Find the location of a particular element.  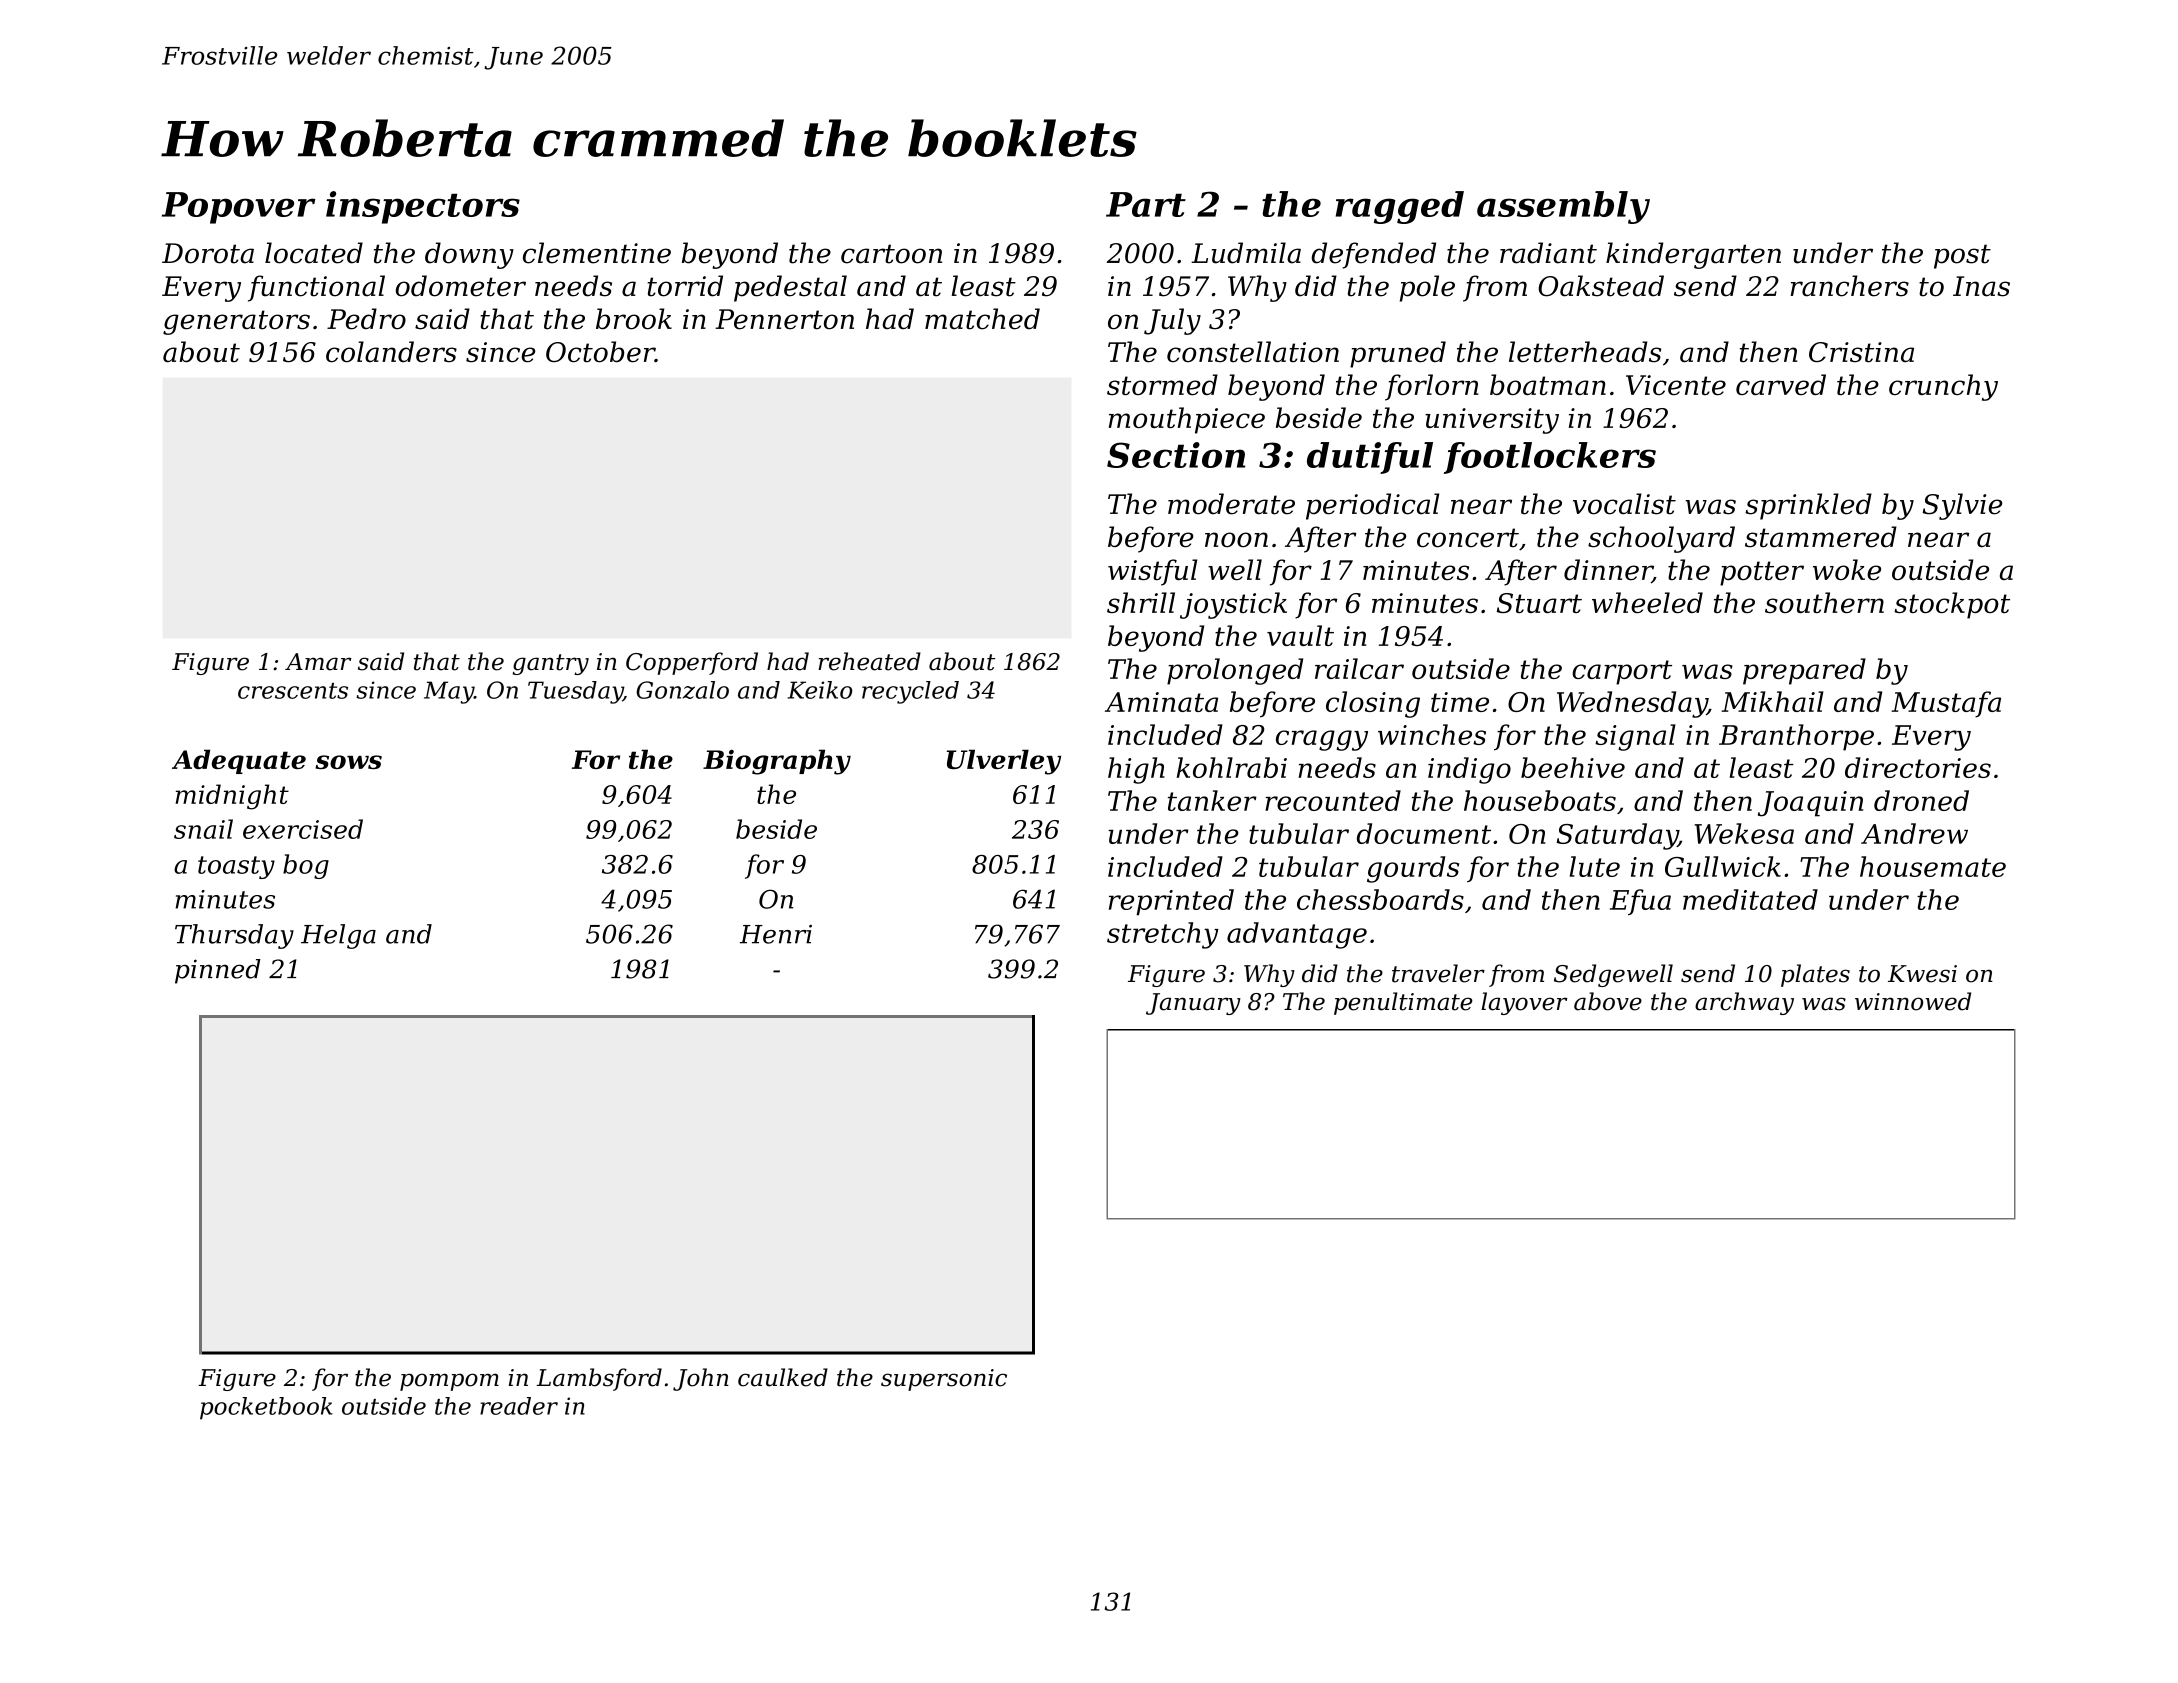

pompom is located at coordinates (449, 1382).
